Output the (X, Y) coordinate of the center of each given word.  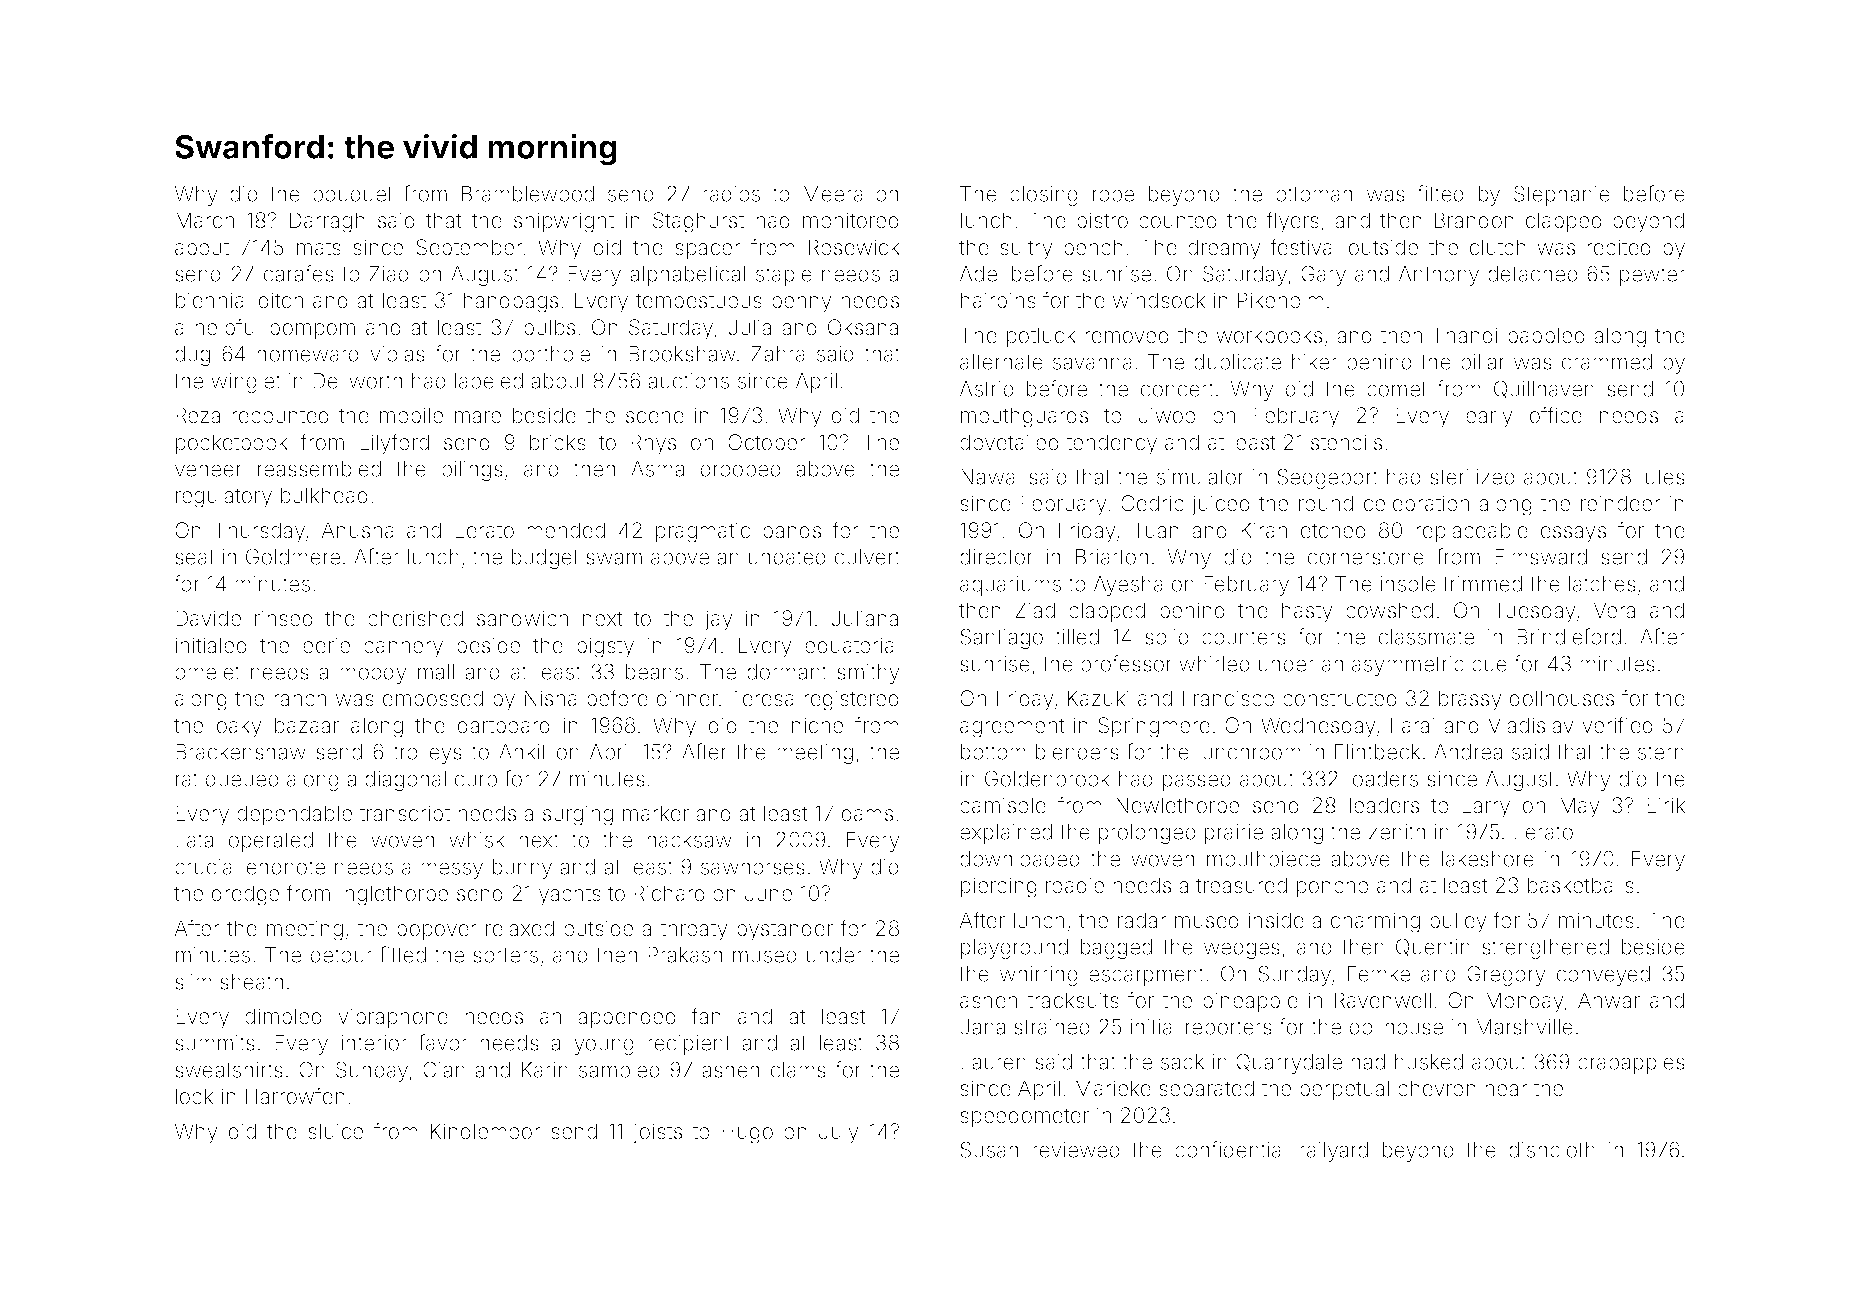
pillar (1483, 364)
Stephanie (1562, 195)
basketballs (1581, 885)
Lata (194, 840)
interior (374, 1043)
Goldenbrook (1047, 778)
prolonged (1147, 834)
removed (1127, 335)
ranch (300, 698)
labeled (489, 381)
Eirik (1666, 805)
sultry (1026, 249)
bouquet (353, 196)
